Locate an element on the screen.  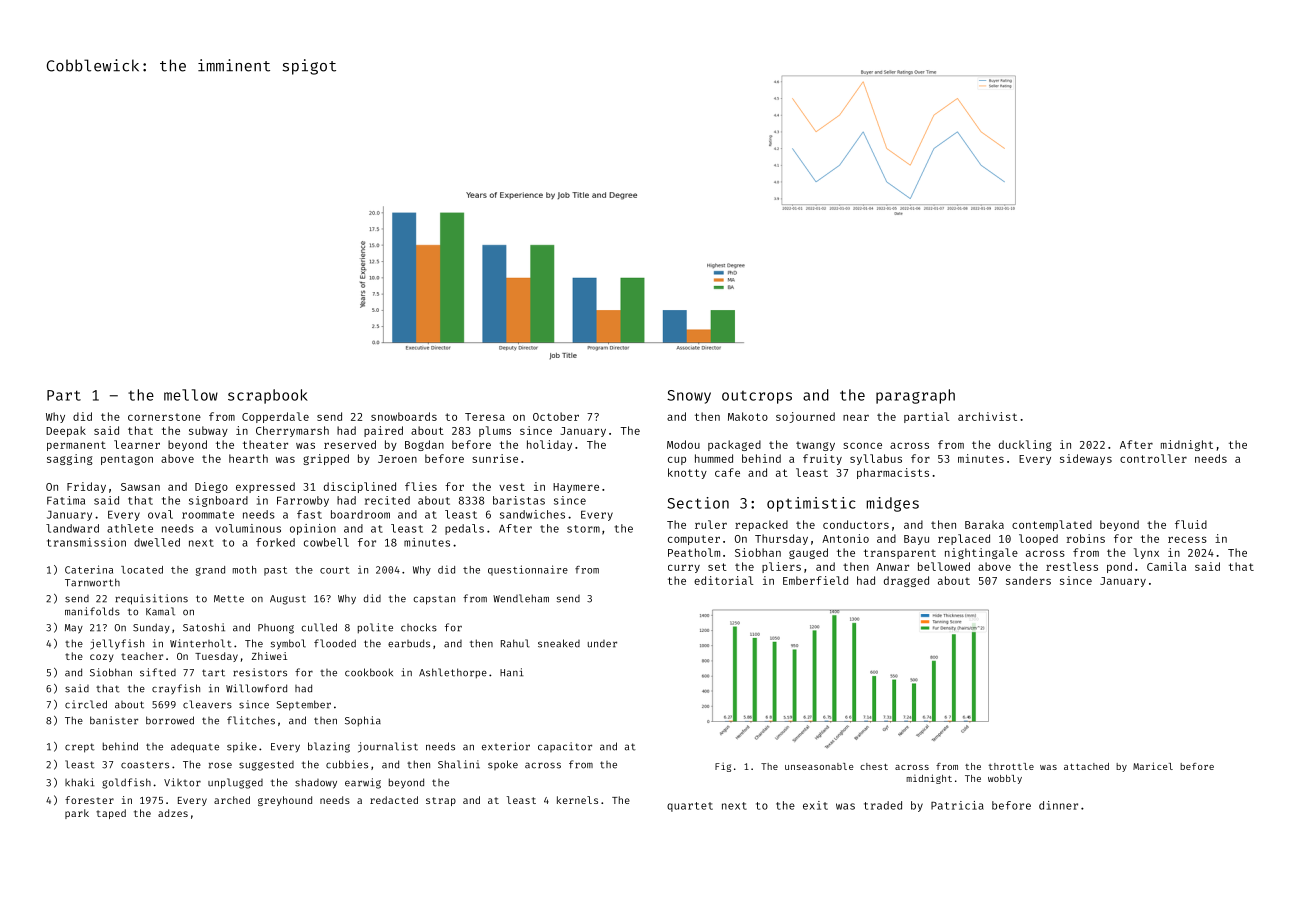
questionnaire is located at coordinates (528, 570).
